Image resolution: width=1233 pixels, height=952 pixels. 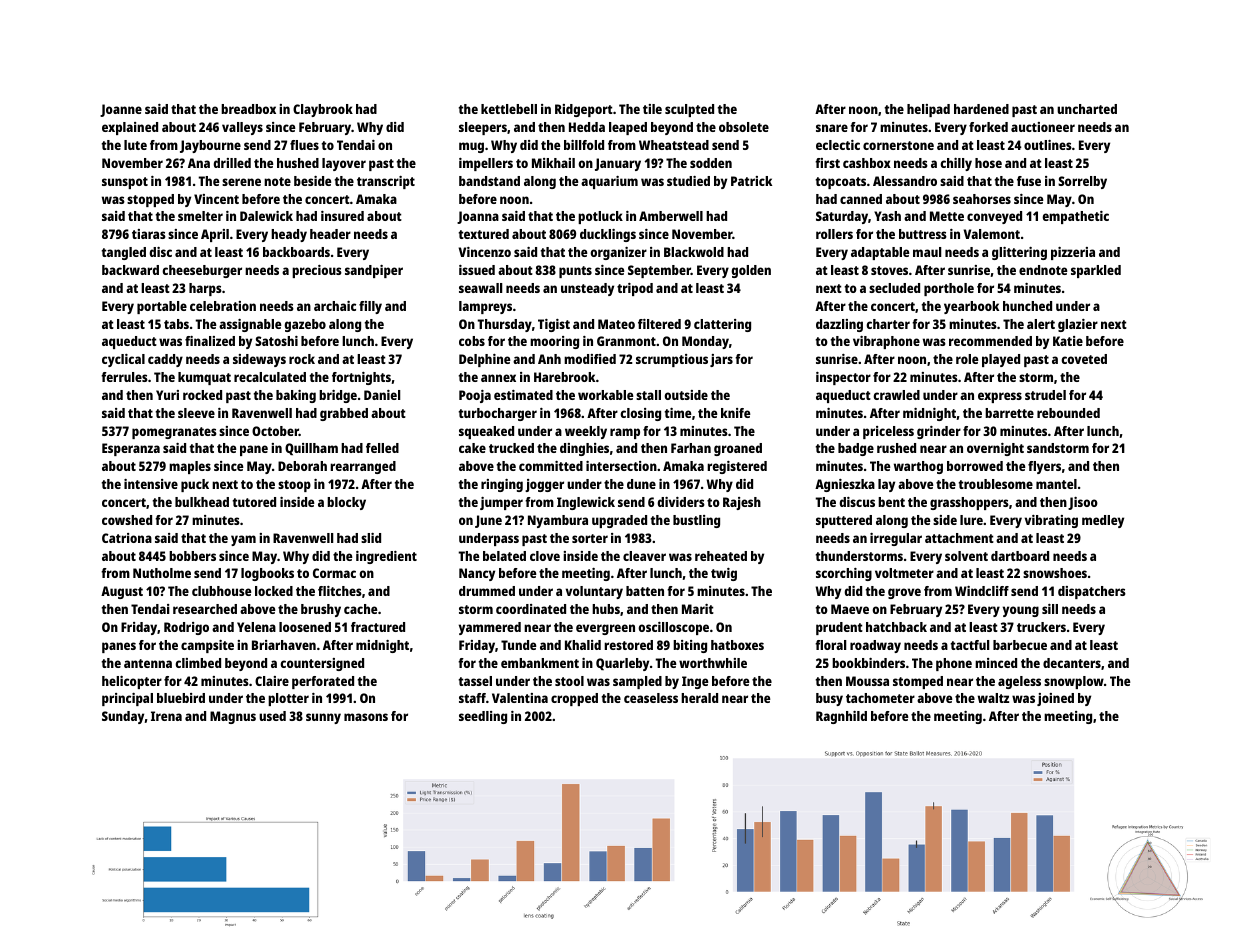 I want to click on flyers, so click(x=1044, y=467).
